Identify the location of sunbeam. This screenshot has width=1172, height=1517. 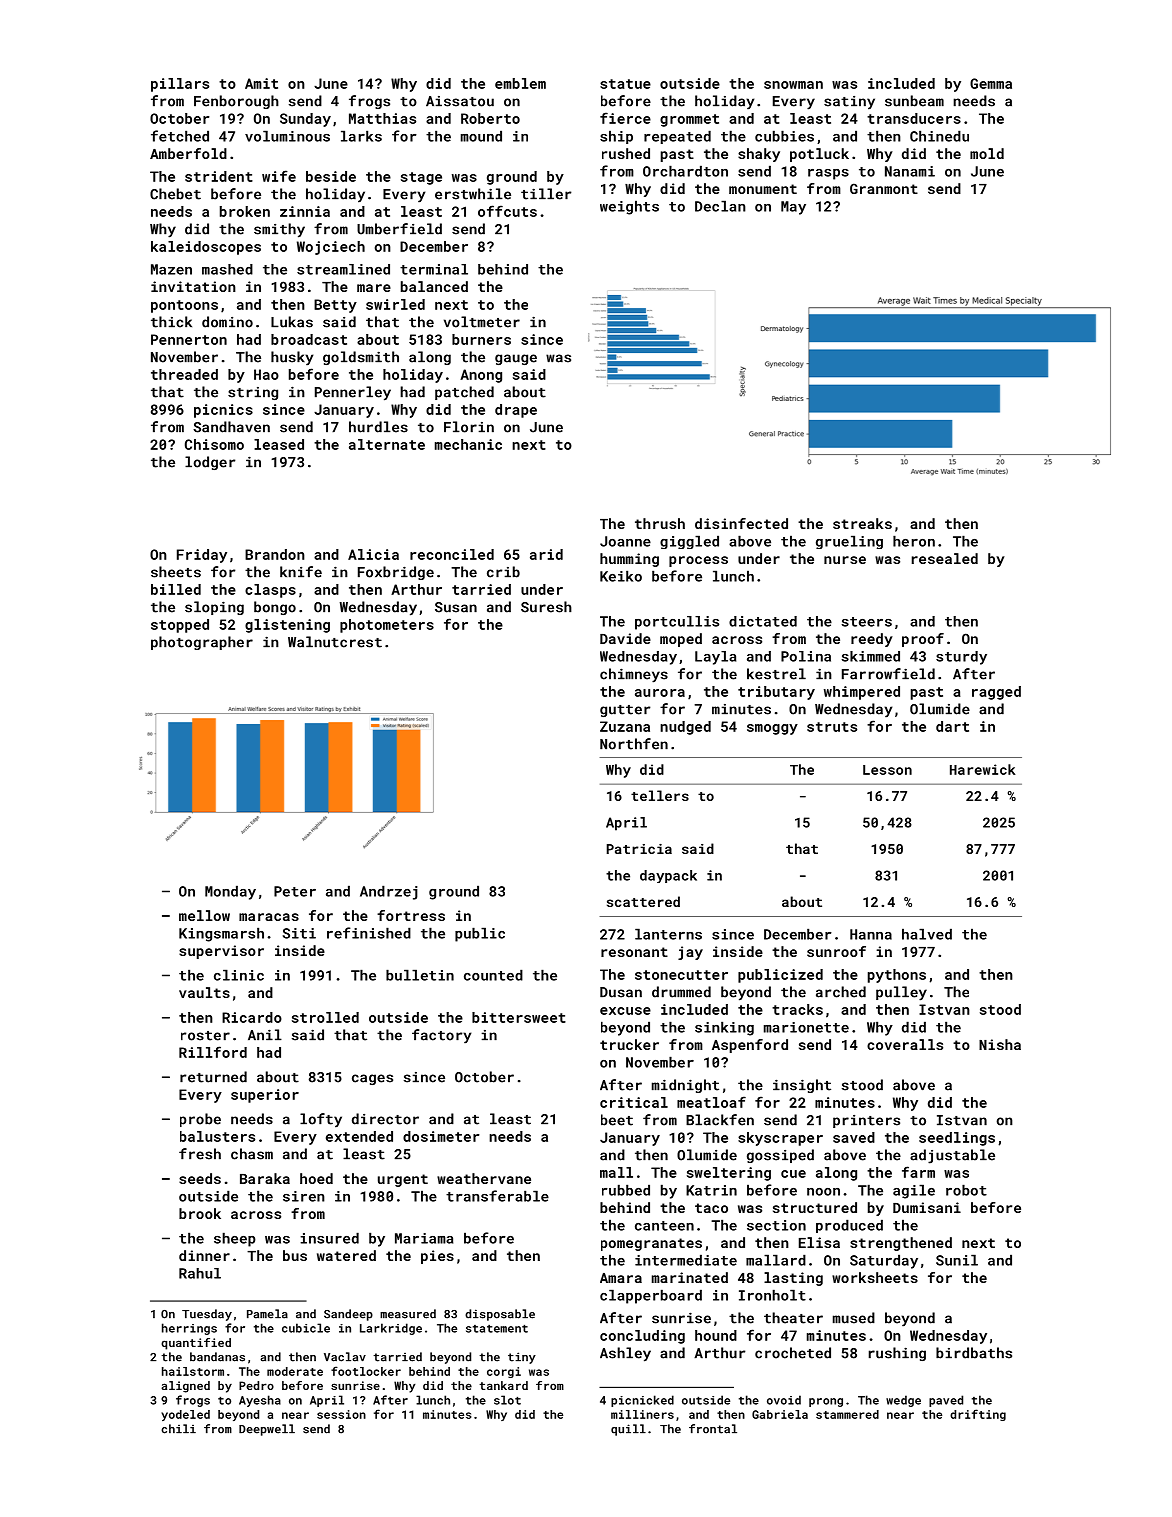
(914, 101).
